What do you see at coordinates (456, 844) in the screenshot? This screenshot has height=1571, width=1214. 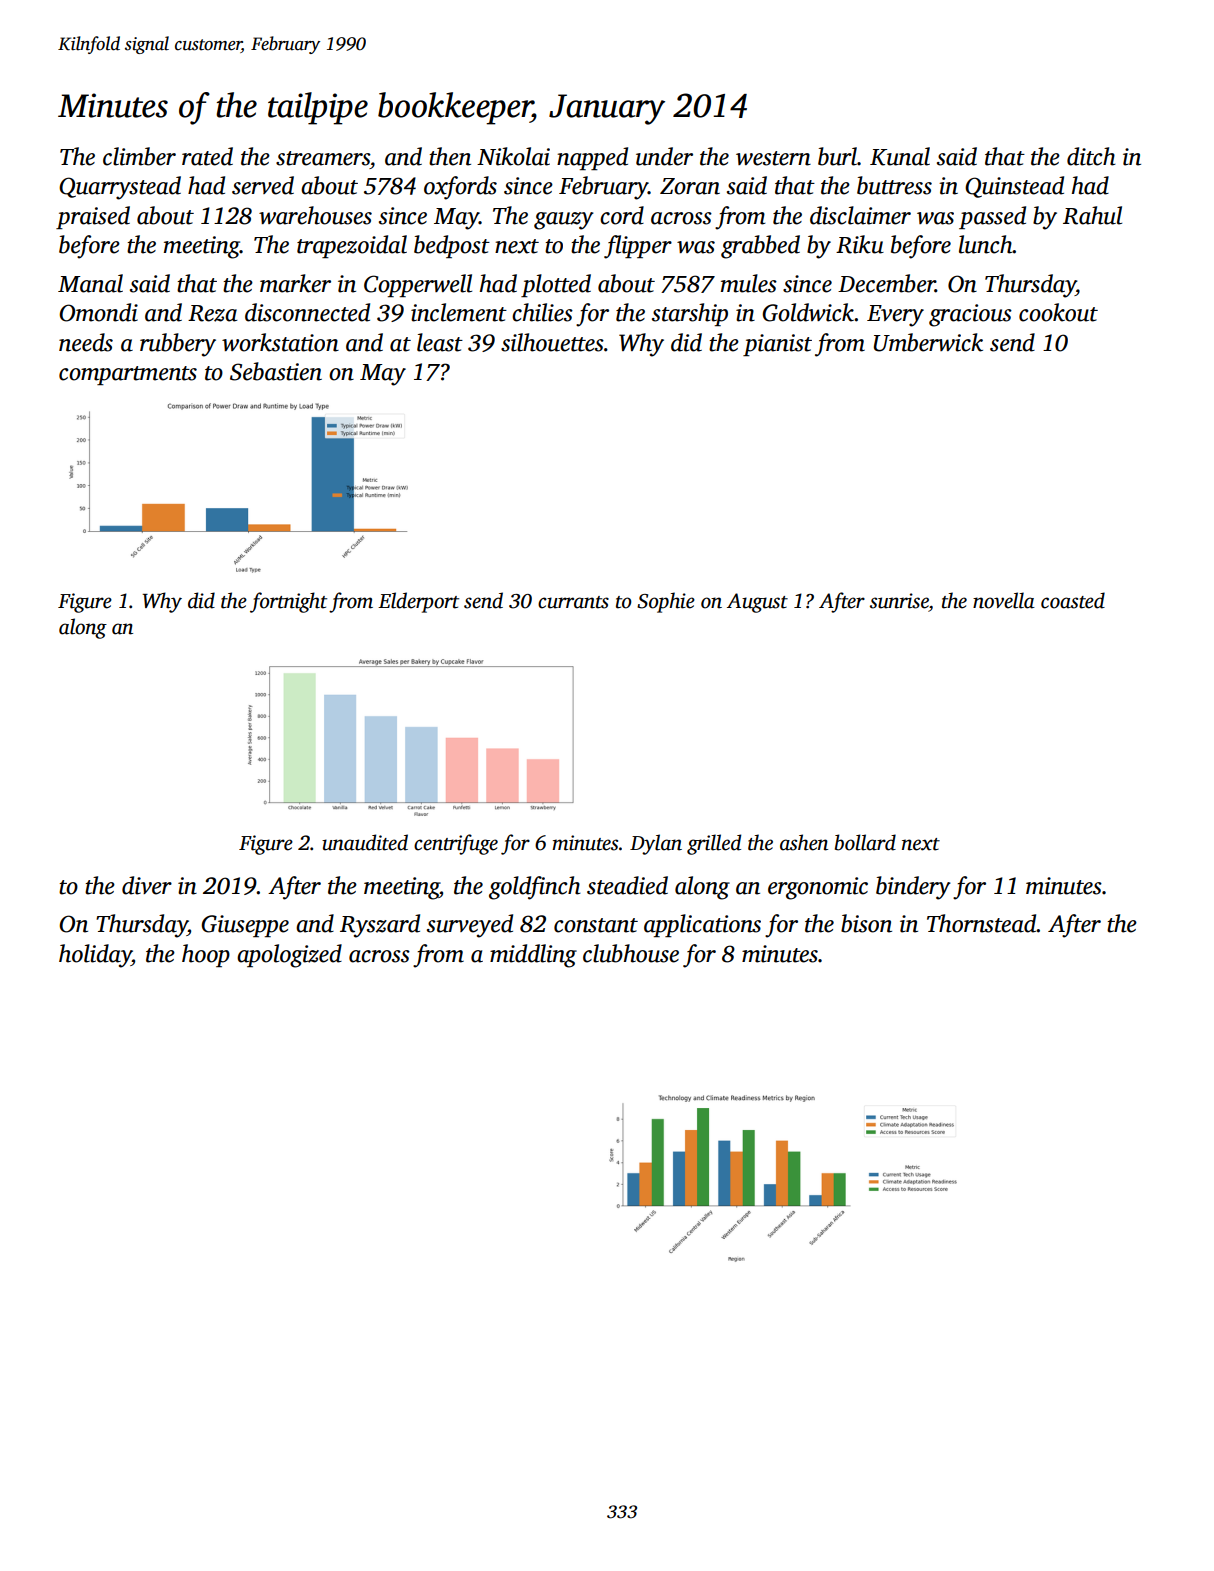 I see `centrifuge` at bounding box center [456, 844].
